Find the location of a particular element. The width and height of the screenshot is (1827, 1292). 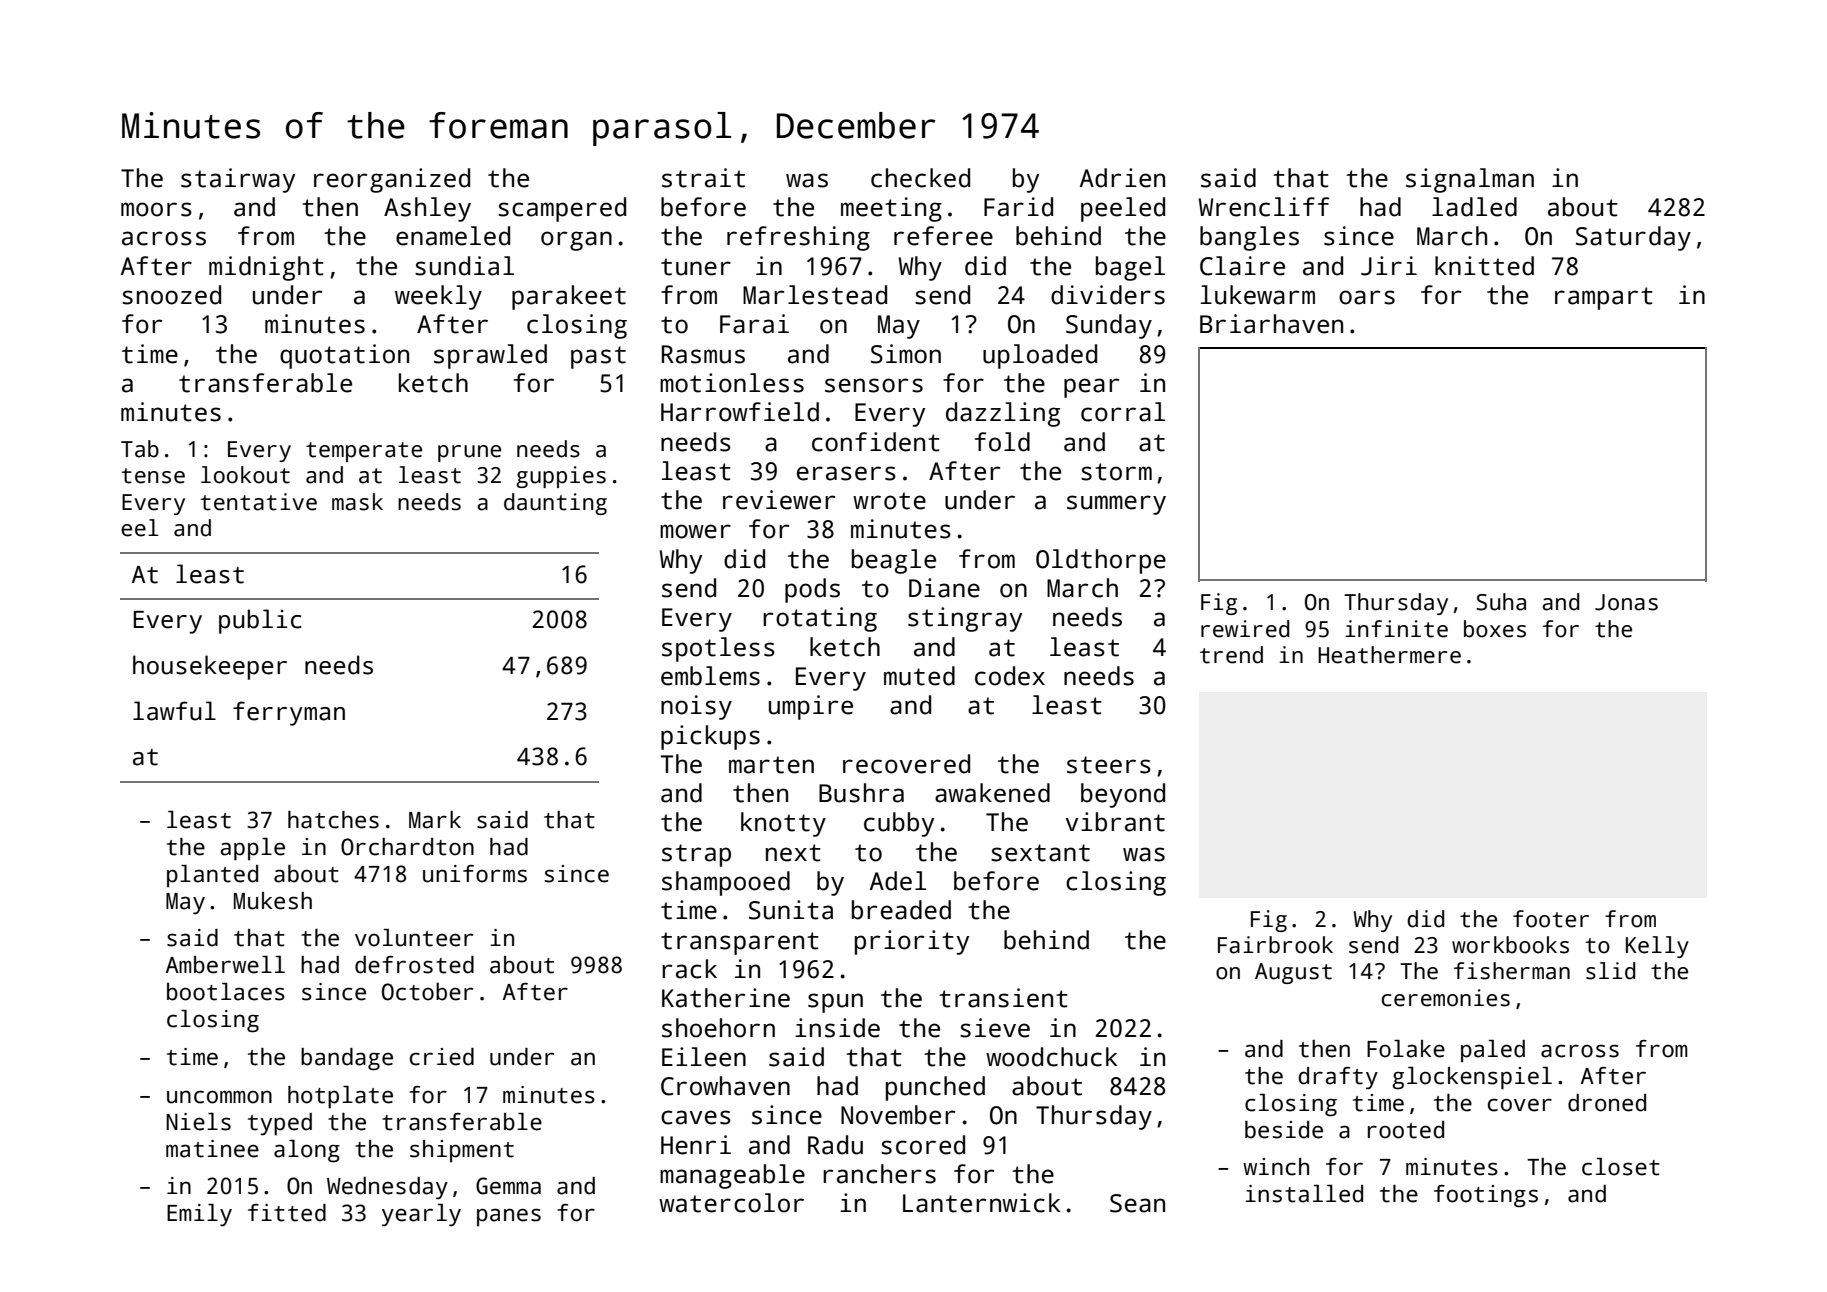

mask is located at coordinates (357, 502).
